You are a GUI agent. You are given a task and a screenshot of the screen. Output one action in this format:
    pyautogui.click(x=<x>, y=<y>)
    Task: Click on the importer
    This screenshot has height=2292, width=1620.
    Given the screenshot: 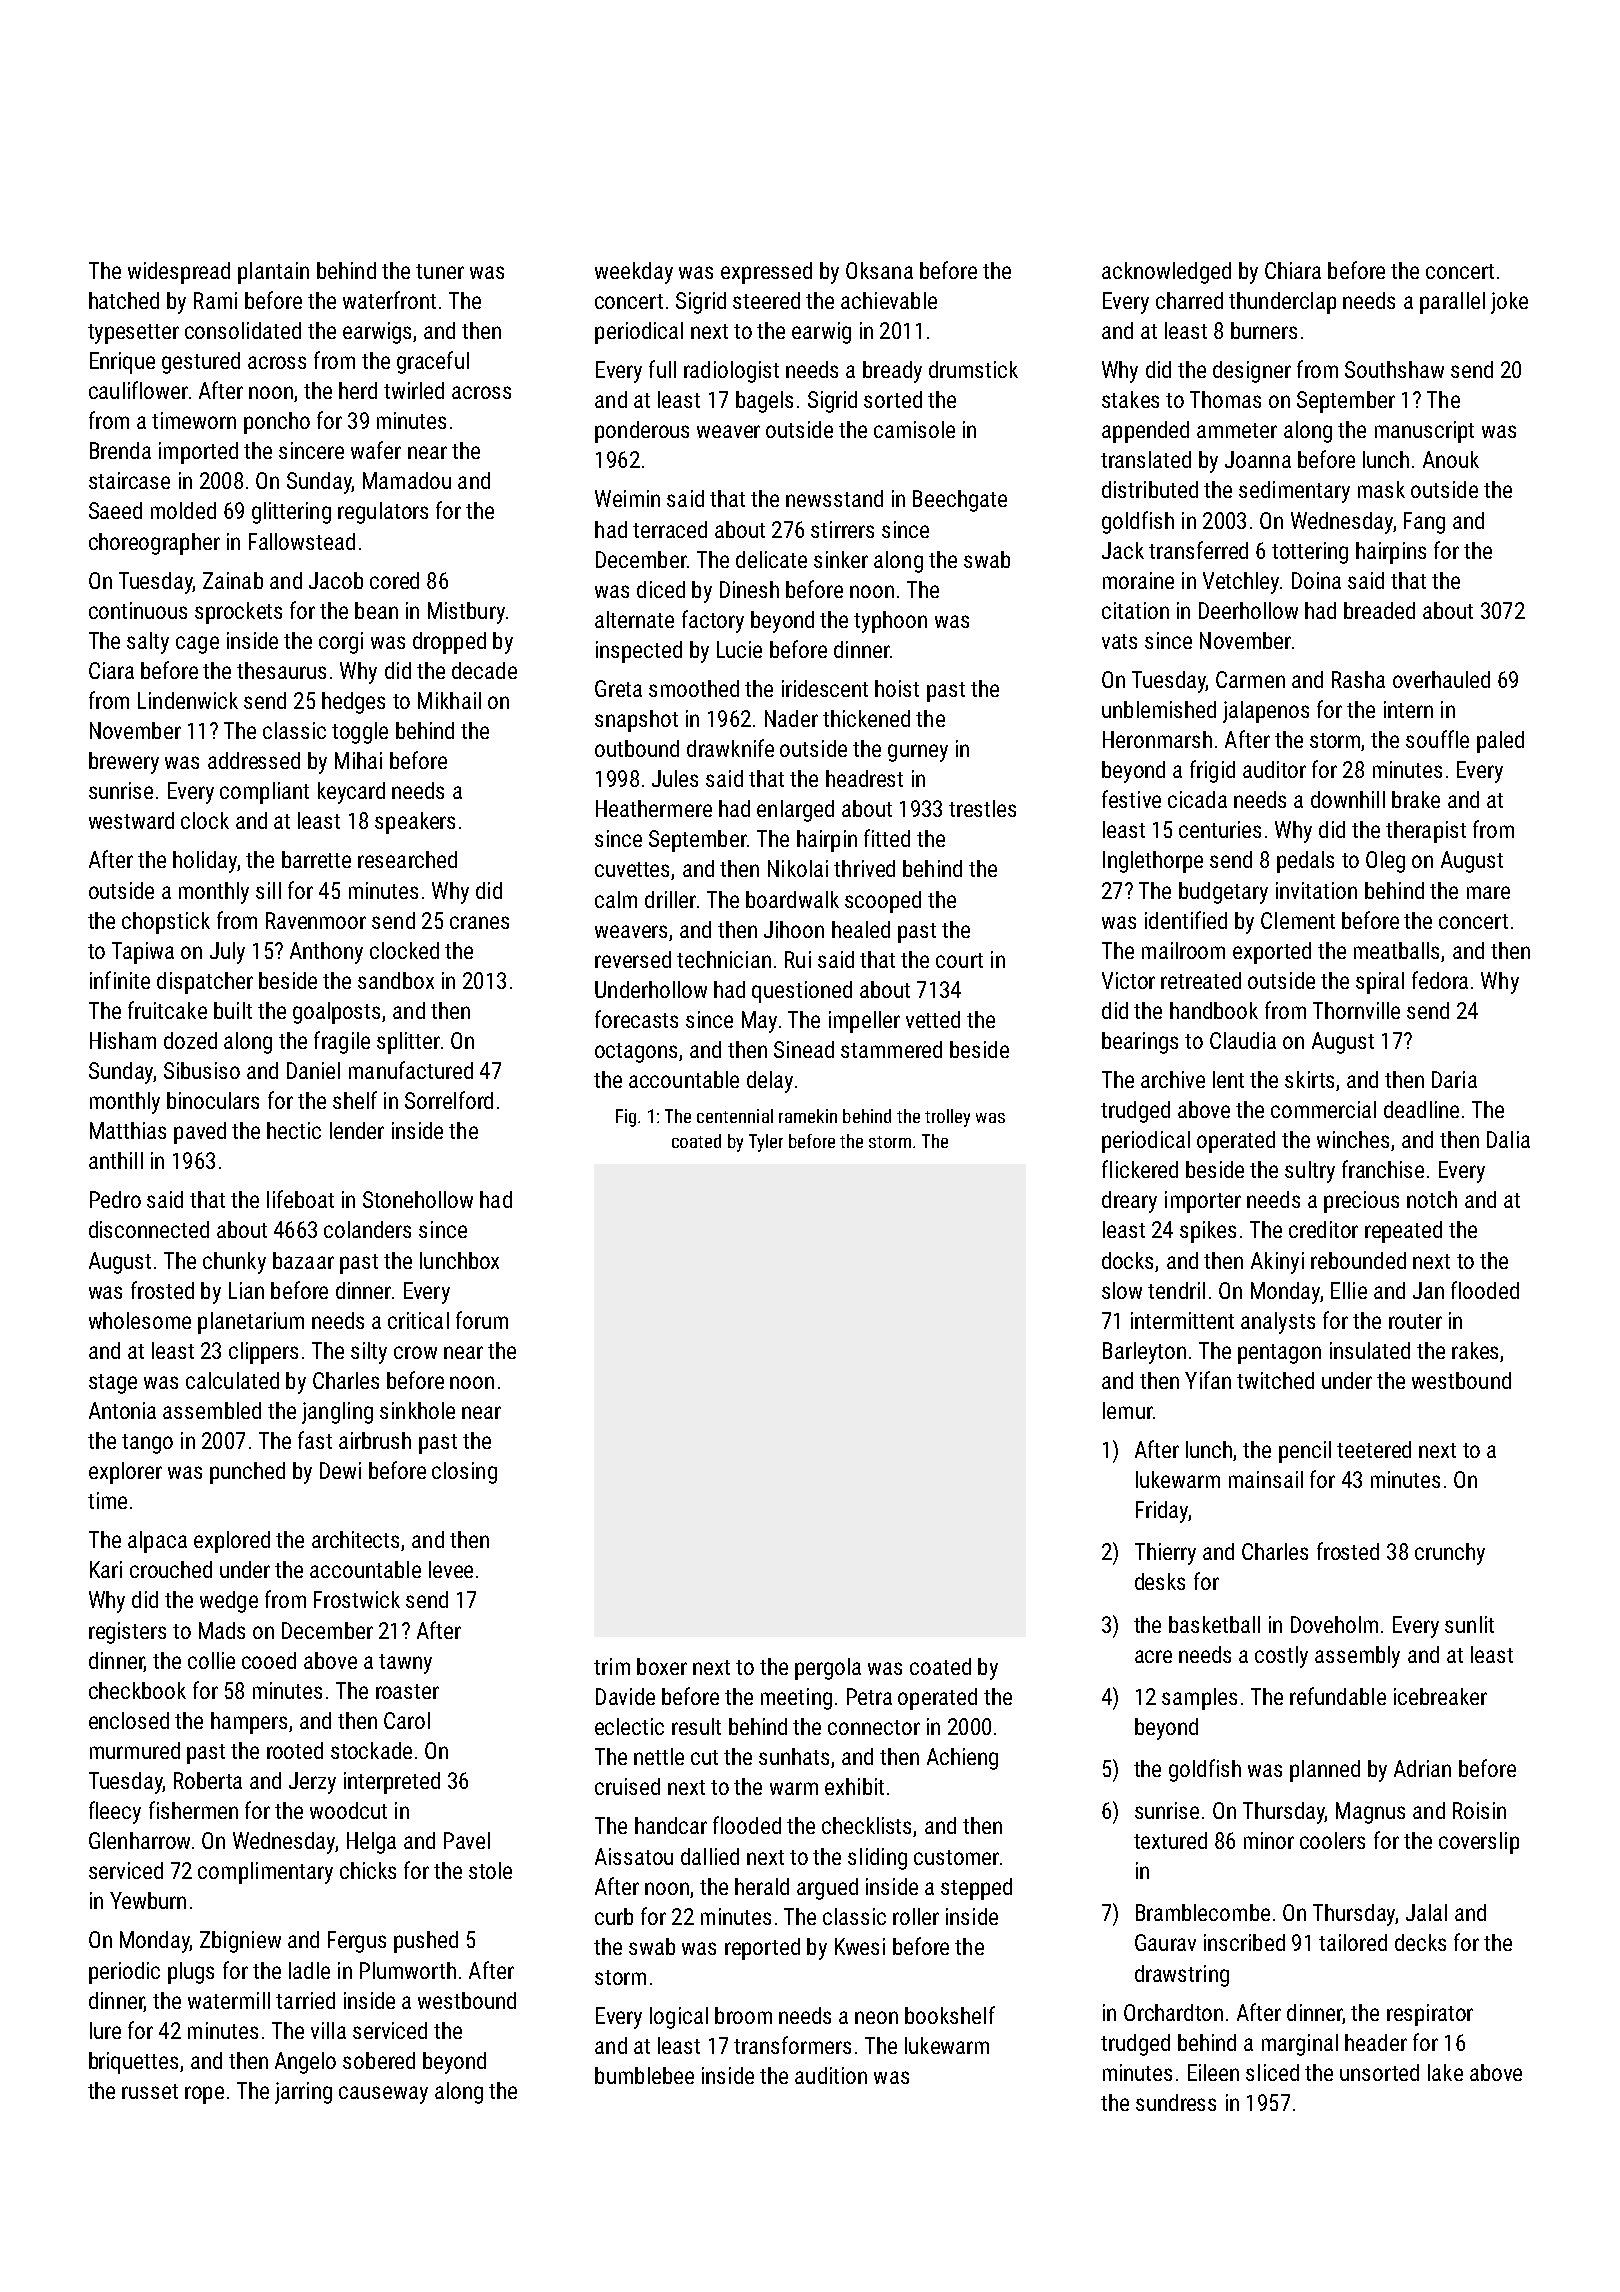 What is the action you would take?
    pyautogui.click(x=1203, y=1202)
